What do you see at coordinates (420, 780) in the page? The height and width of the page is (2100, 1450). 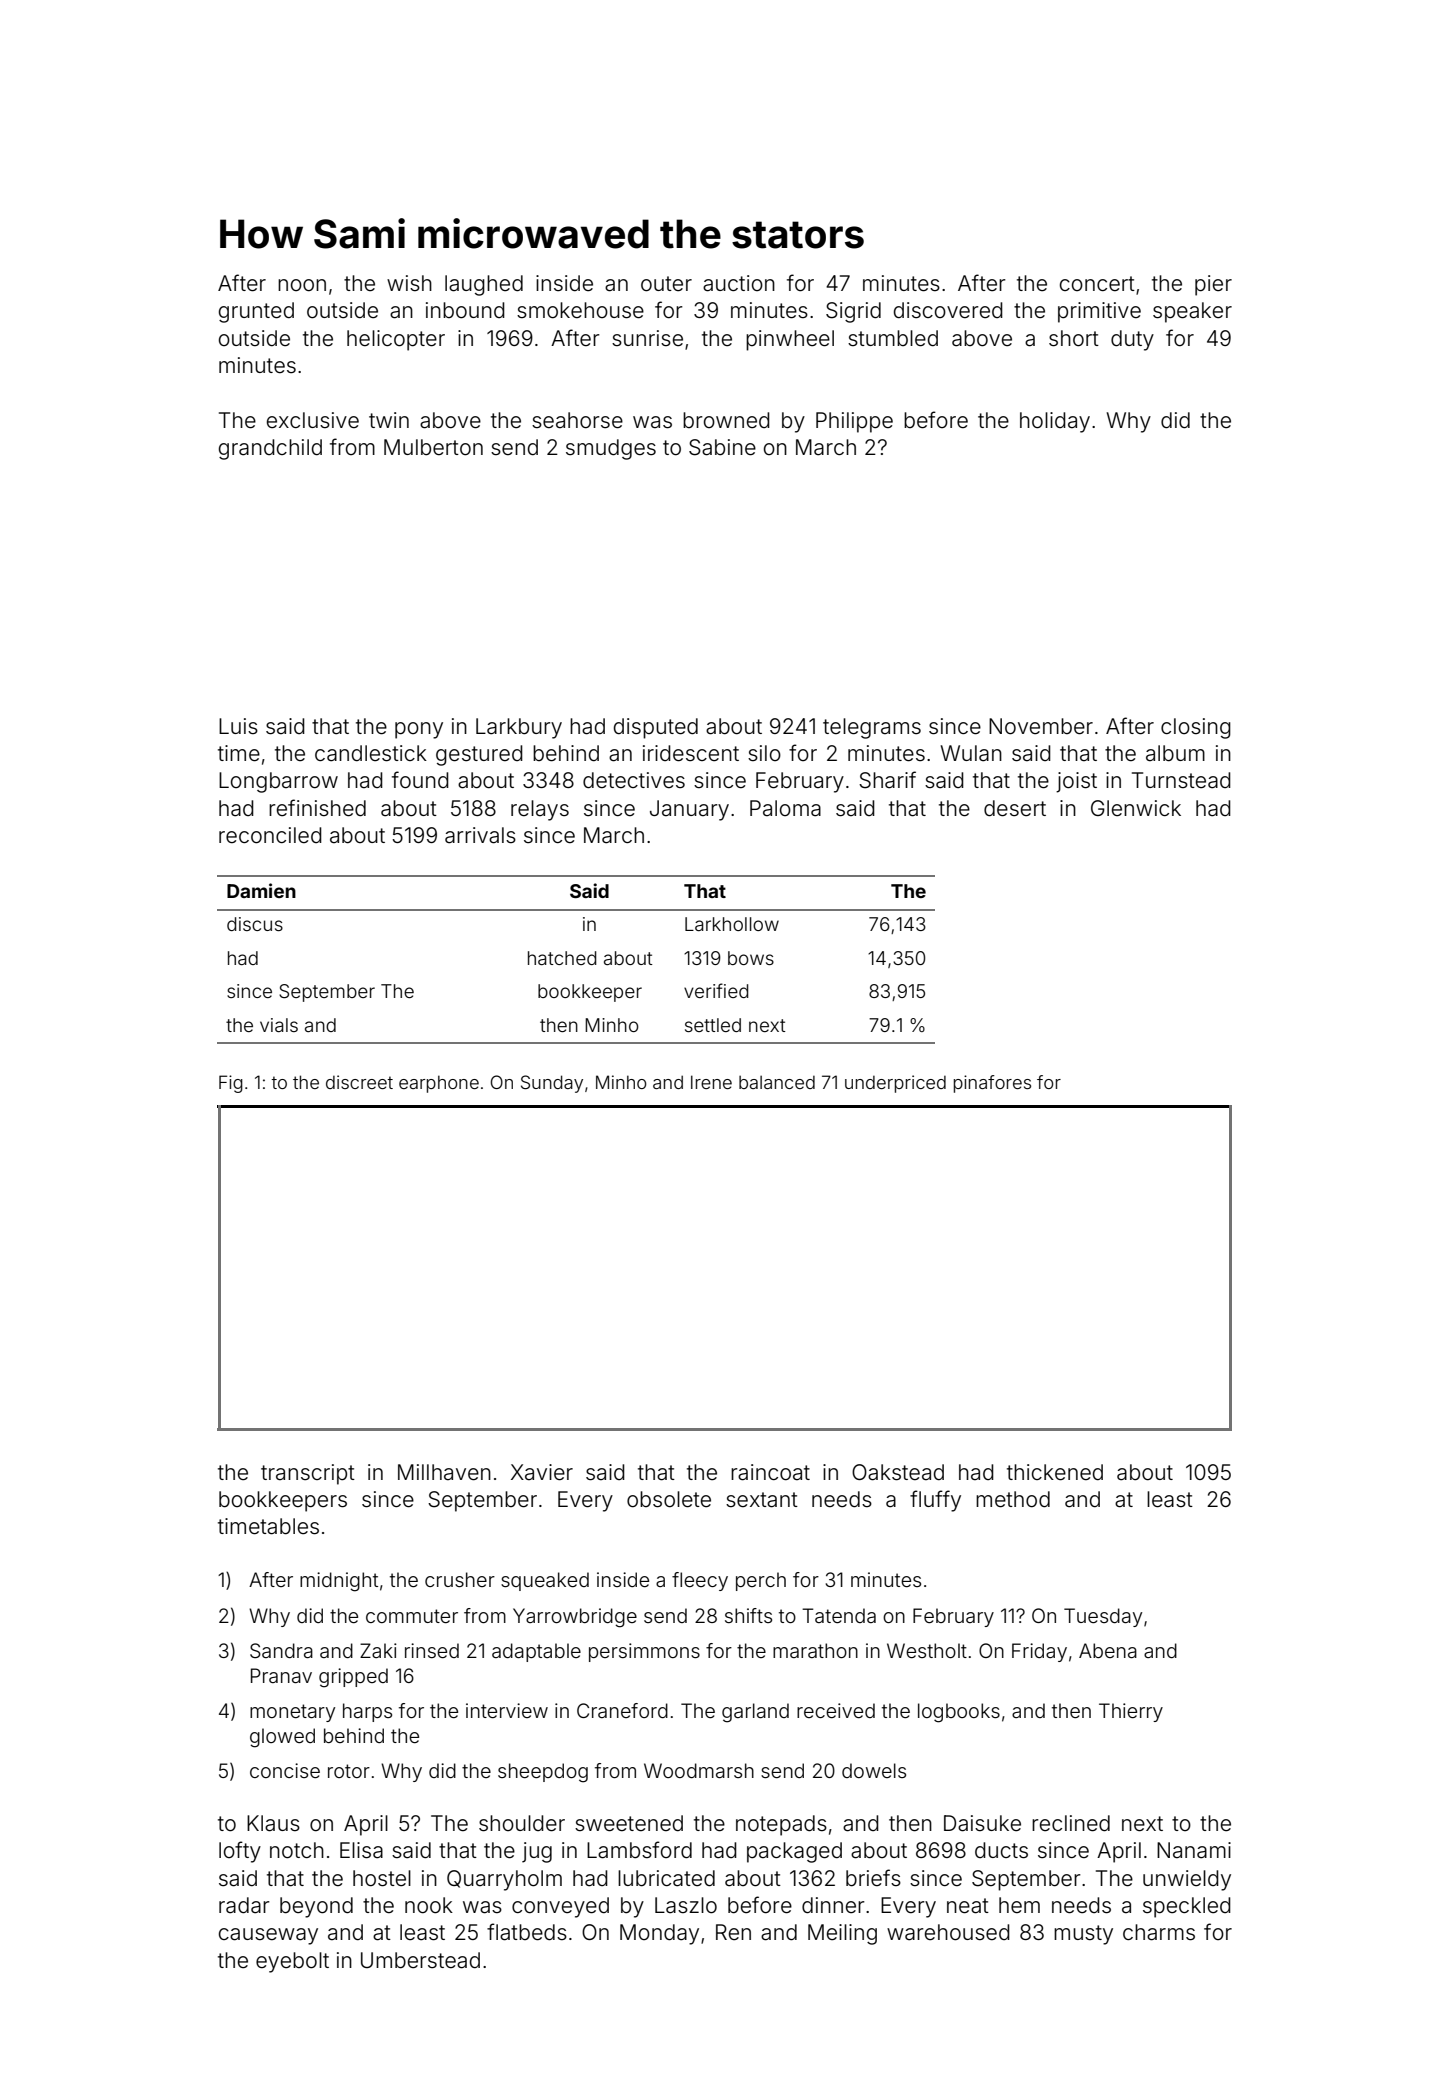 I see `found` at bounding box center [420, 780].
